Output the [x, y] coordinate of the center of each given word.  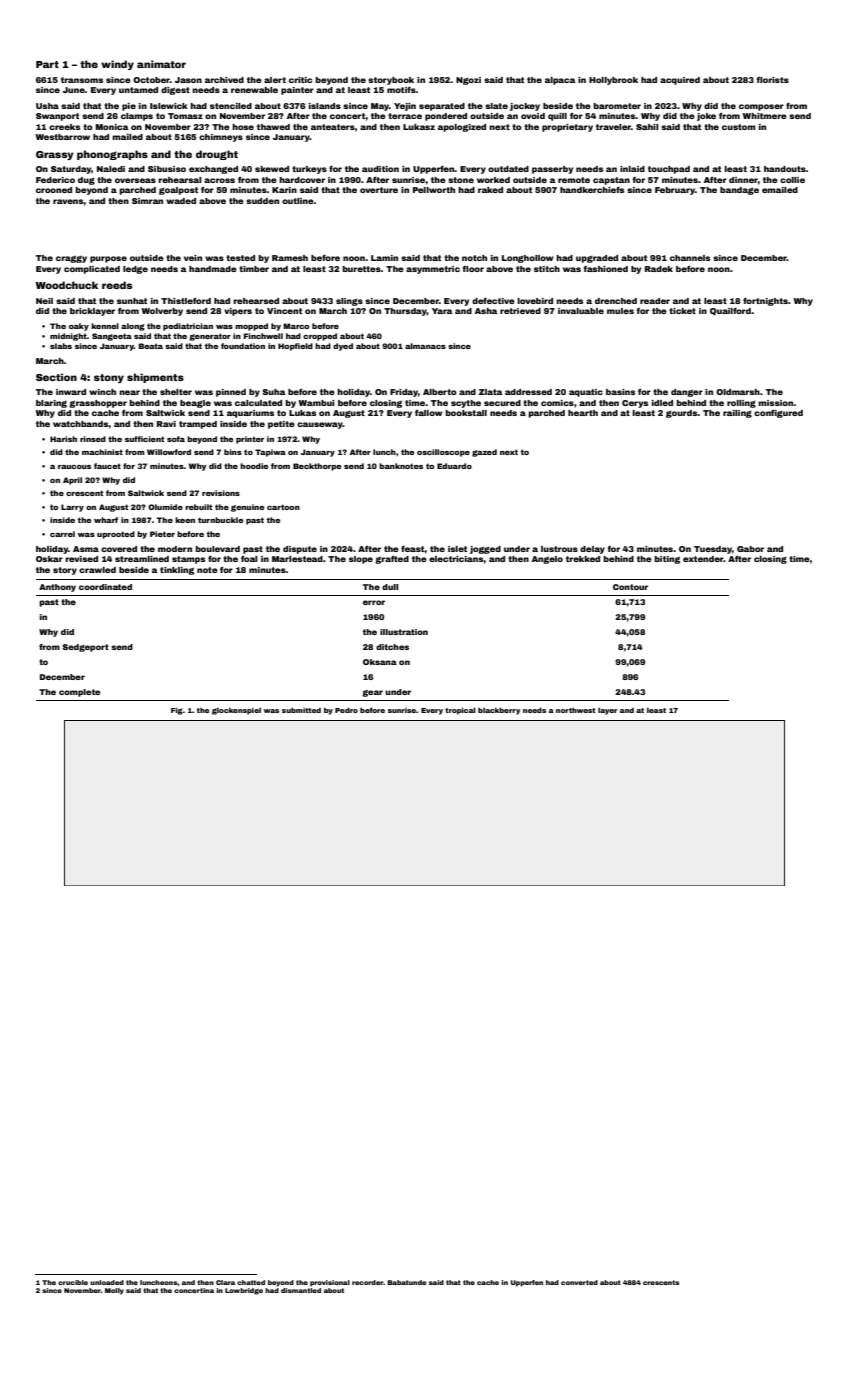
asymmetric [433, 270]
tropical [460, 711]
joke [706, 117]
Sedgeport [85, 648]
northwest [576, 710]
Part [47, 64]
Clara [225, 1282]
